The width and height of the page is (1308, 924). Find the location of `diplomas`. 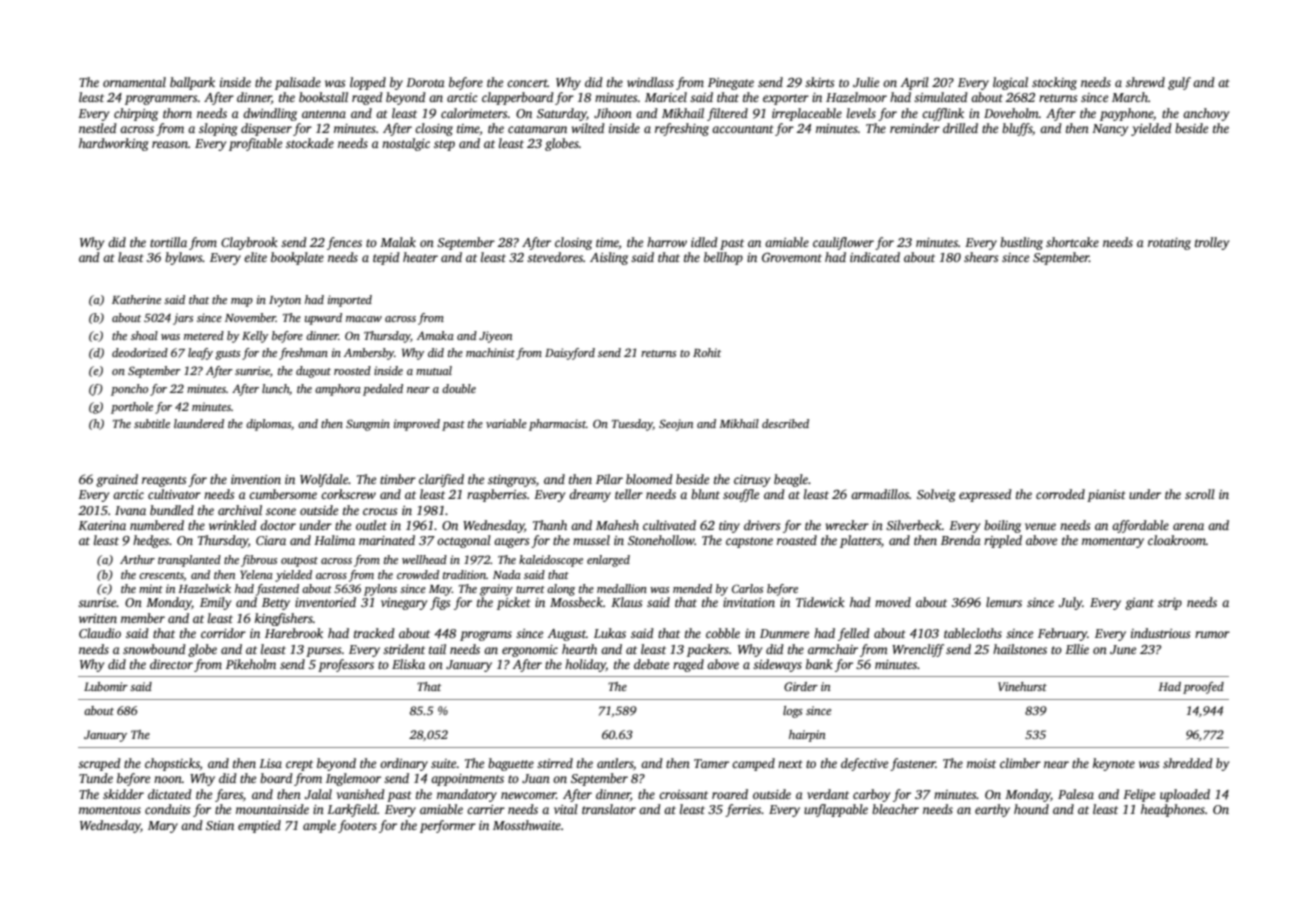

diplomas is located at coordinates (268, 425).
